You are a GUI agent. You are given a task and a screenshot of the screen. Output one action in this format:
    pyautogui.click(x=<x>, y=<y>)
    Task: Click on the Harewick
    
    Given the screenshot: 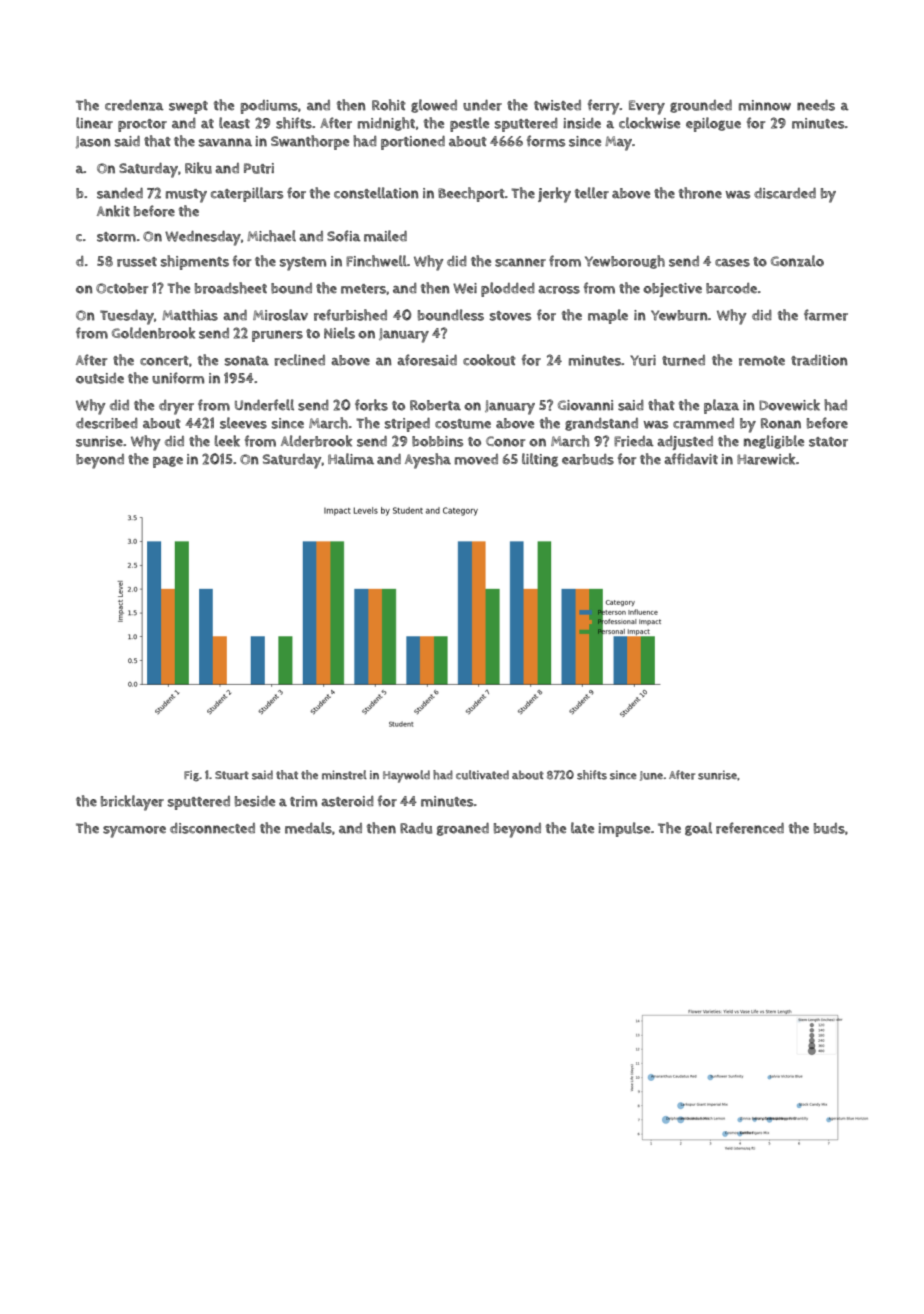 What is the action you would take?
    pyautogui.click(x=766, y=459)
